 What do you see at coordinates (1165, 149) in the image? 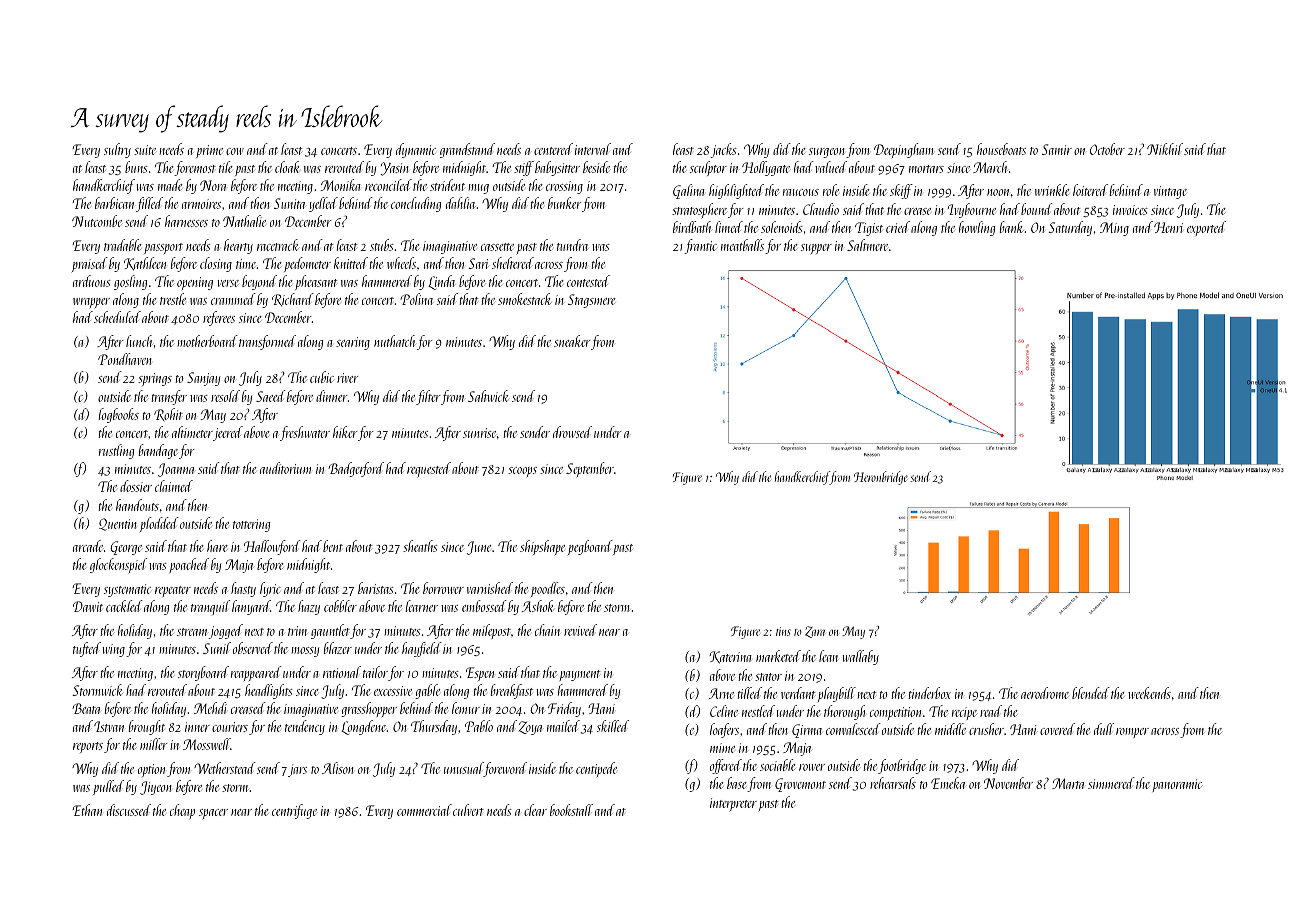
I see `Nikhil` at bounding box center [1165, 149].
